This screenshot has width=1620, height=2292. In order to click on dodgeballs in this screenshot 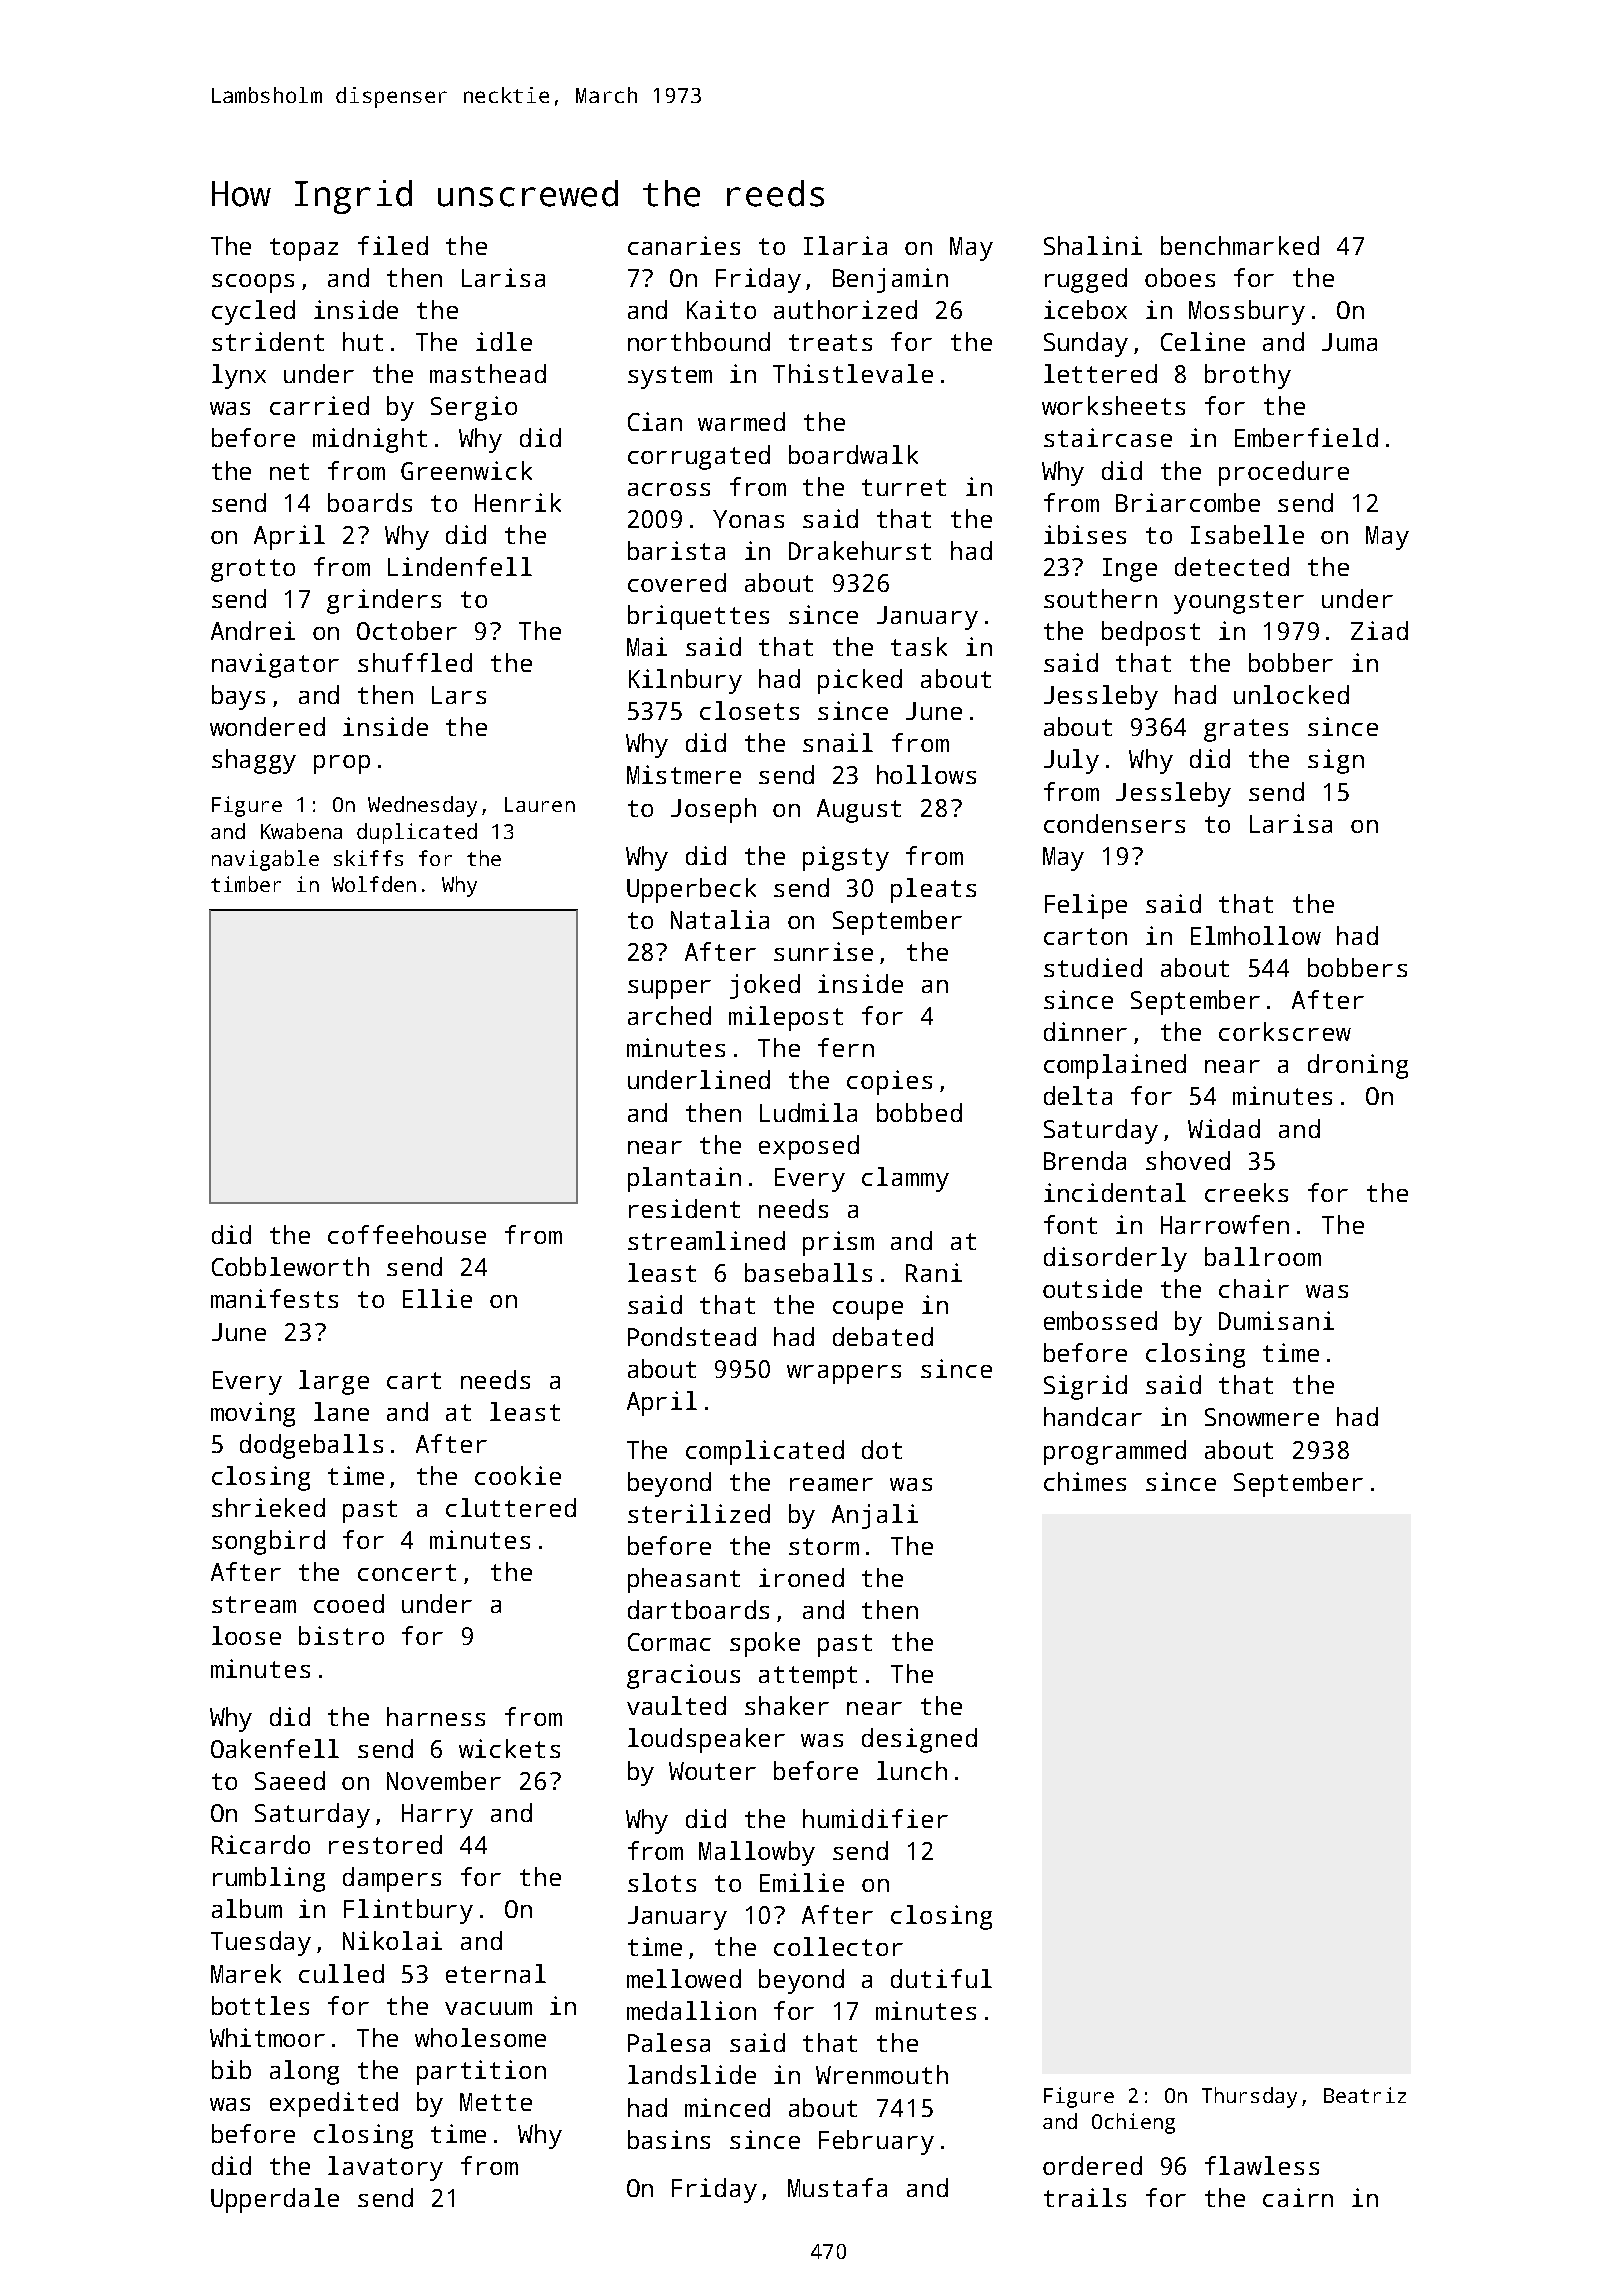, I will do `click(311, 1446)`.
